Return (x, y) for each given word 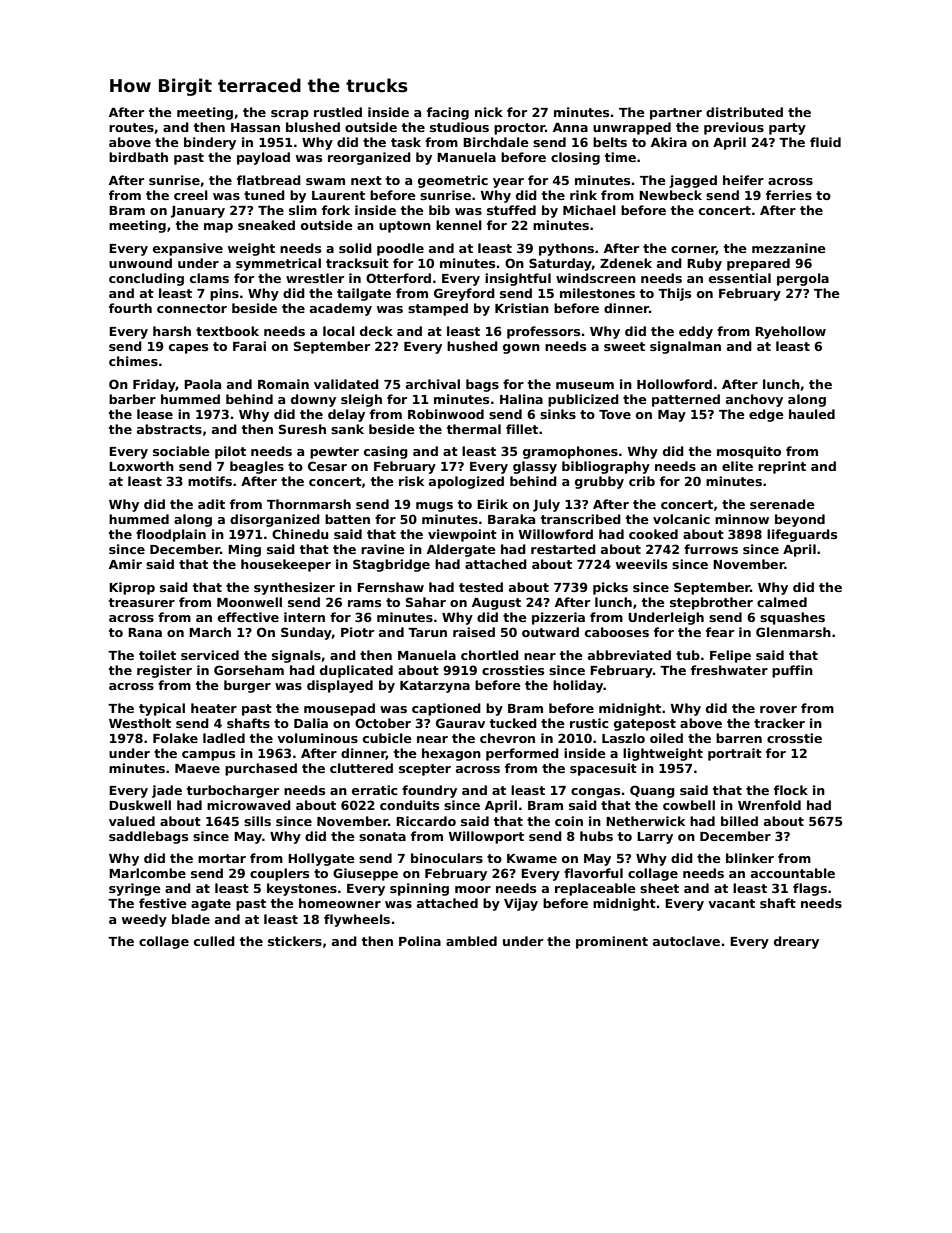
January (198, 212)
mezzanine (789, 248)
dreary (796, 942)
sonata (382, 836)
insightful (518, 279)
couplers (279, 874)
